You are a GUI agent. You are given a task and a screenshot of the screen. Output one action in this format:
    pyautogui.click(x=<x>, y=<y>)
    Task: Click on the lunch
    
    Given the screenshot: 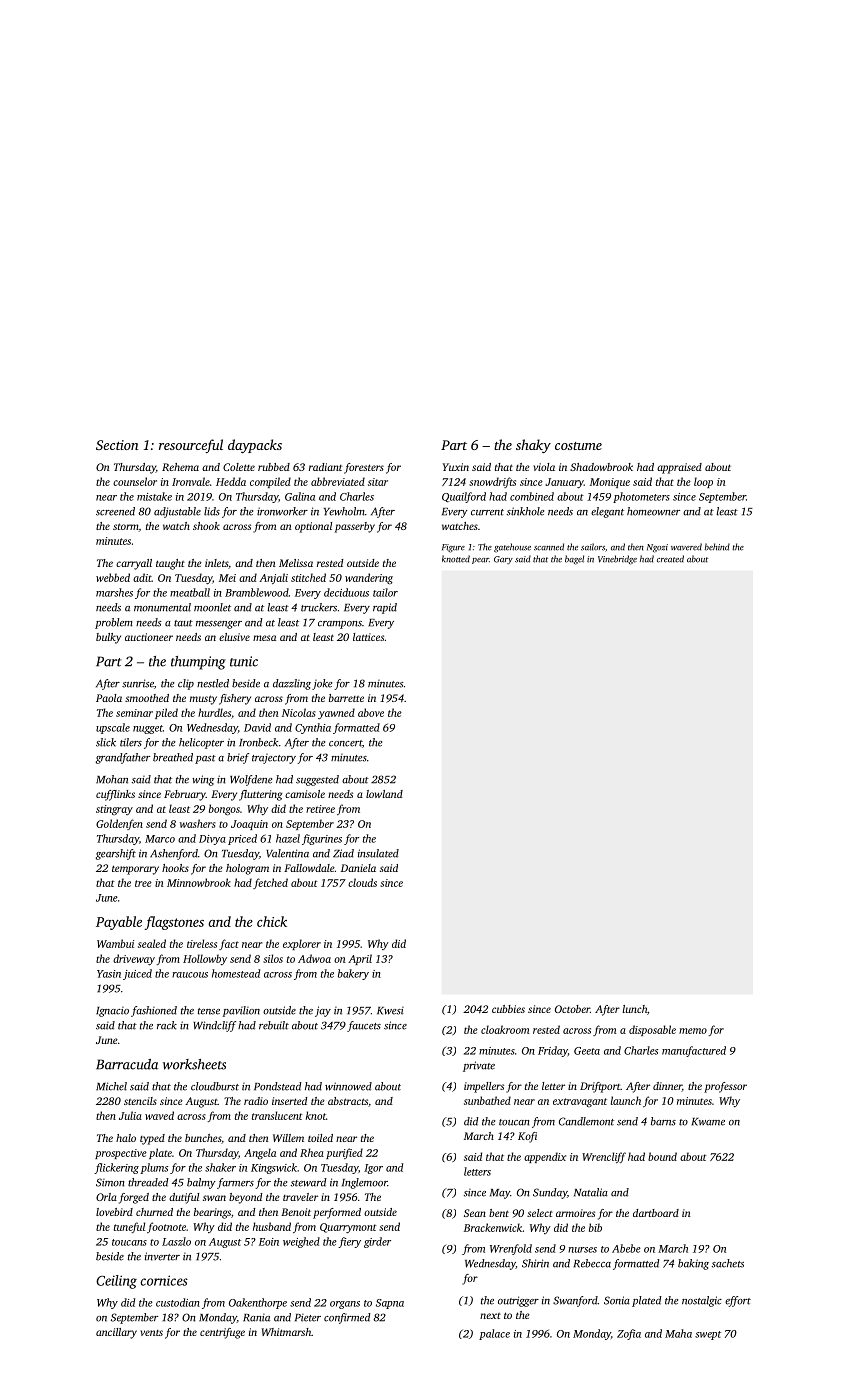 What is the action you would take?
    pyautogui.click(x=635, y=1009)
